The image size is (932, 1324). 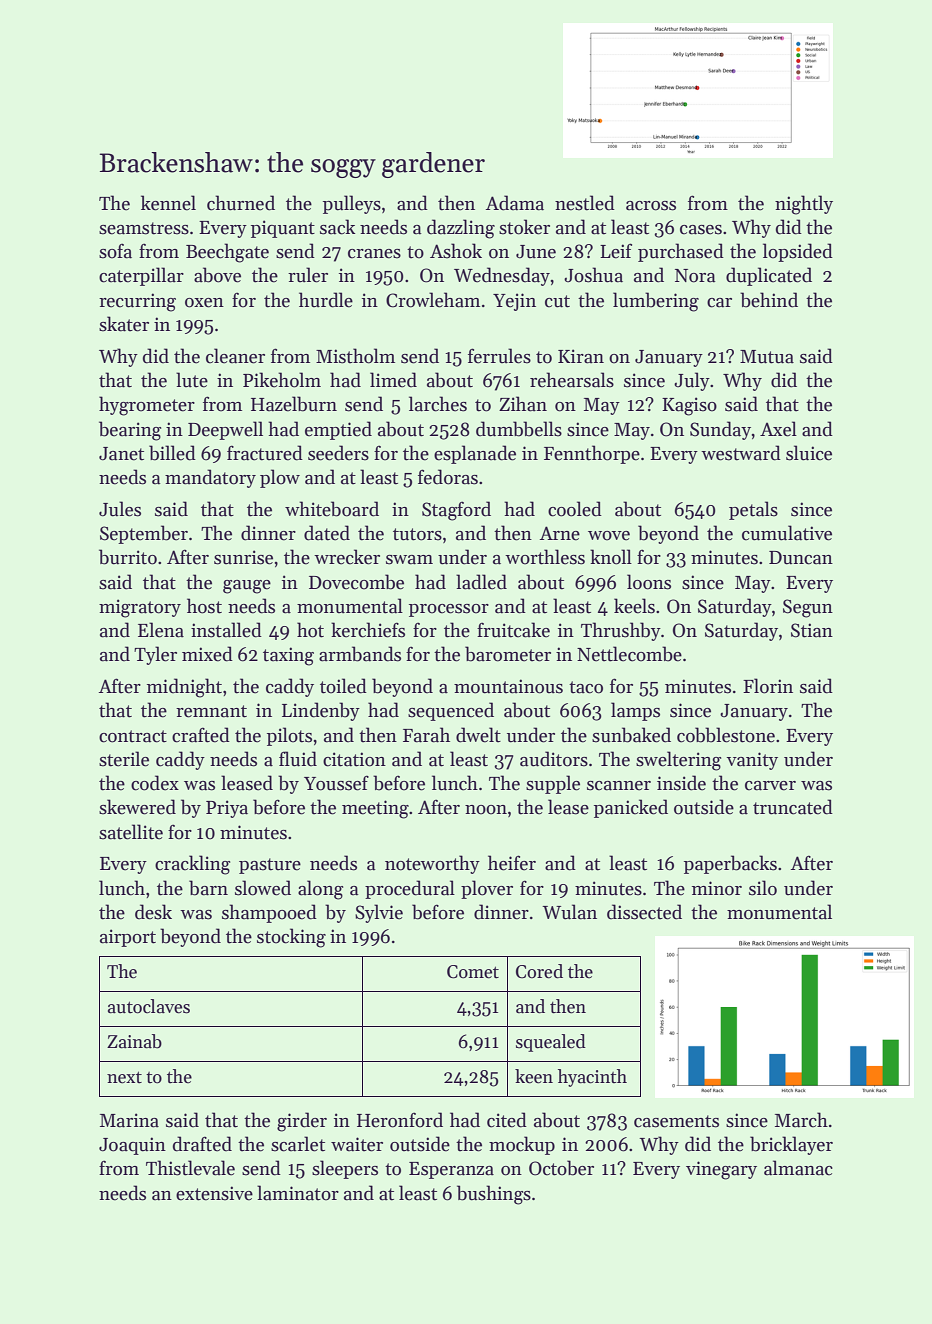 What do you see at coordinates (689, 406) in the screenshot?
I see `Kagiso` at bounding box center [689, 406].
